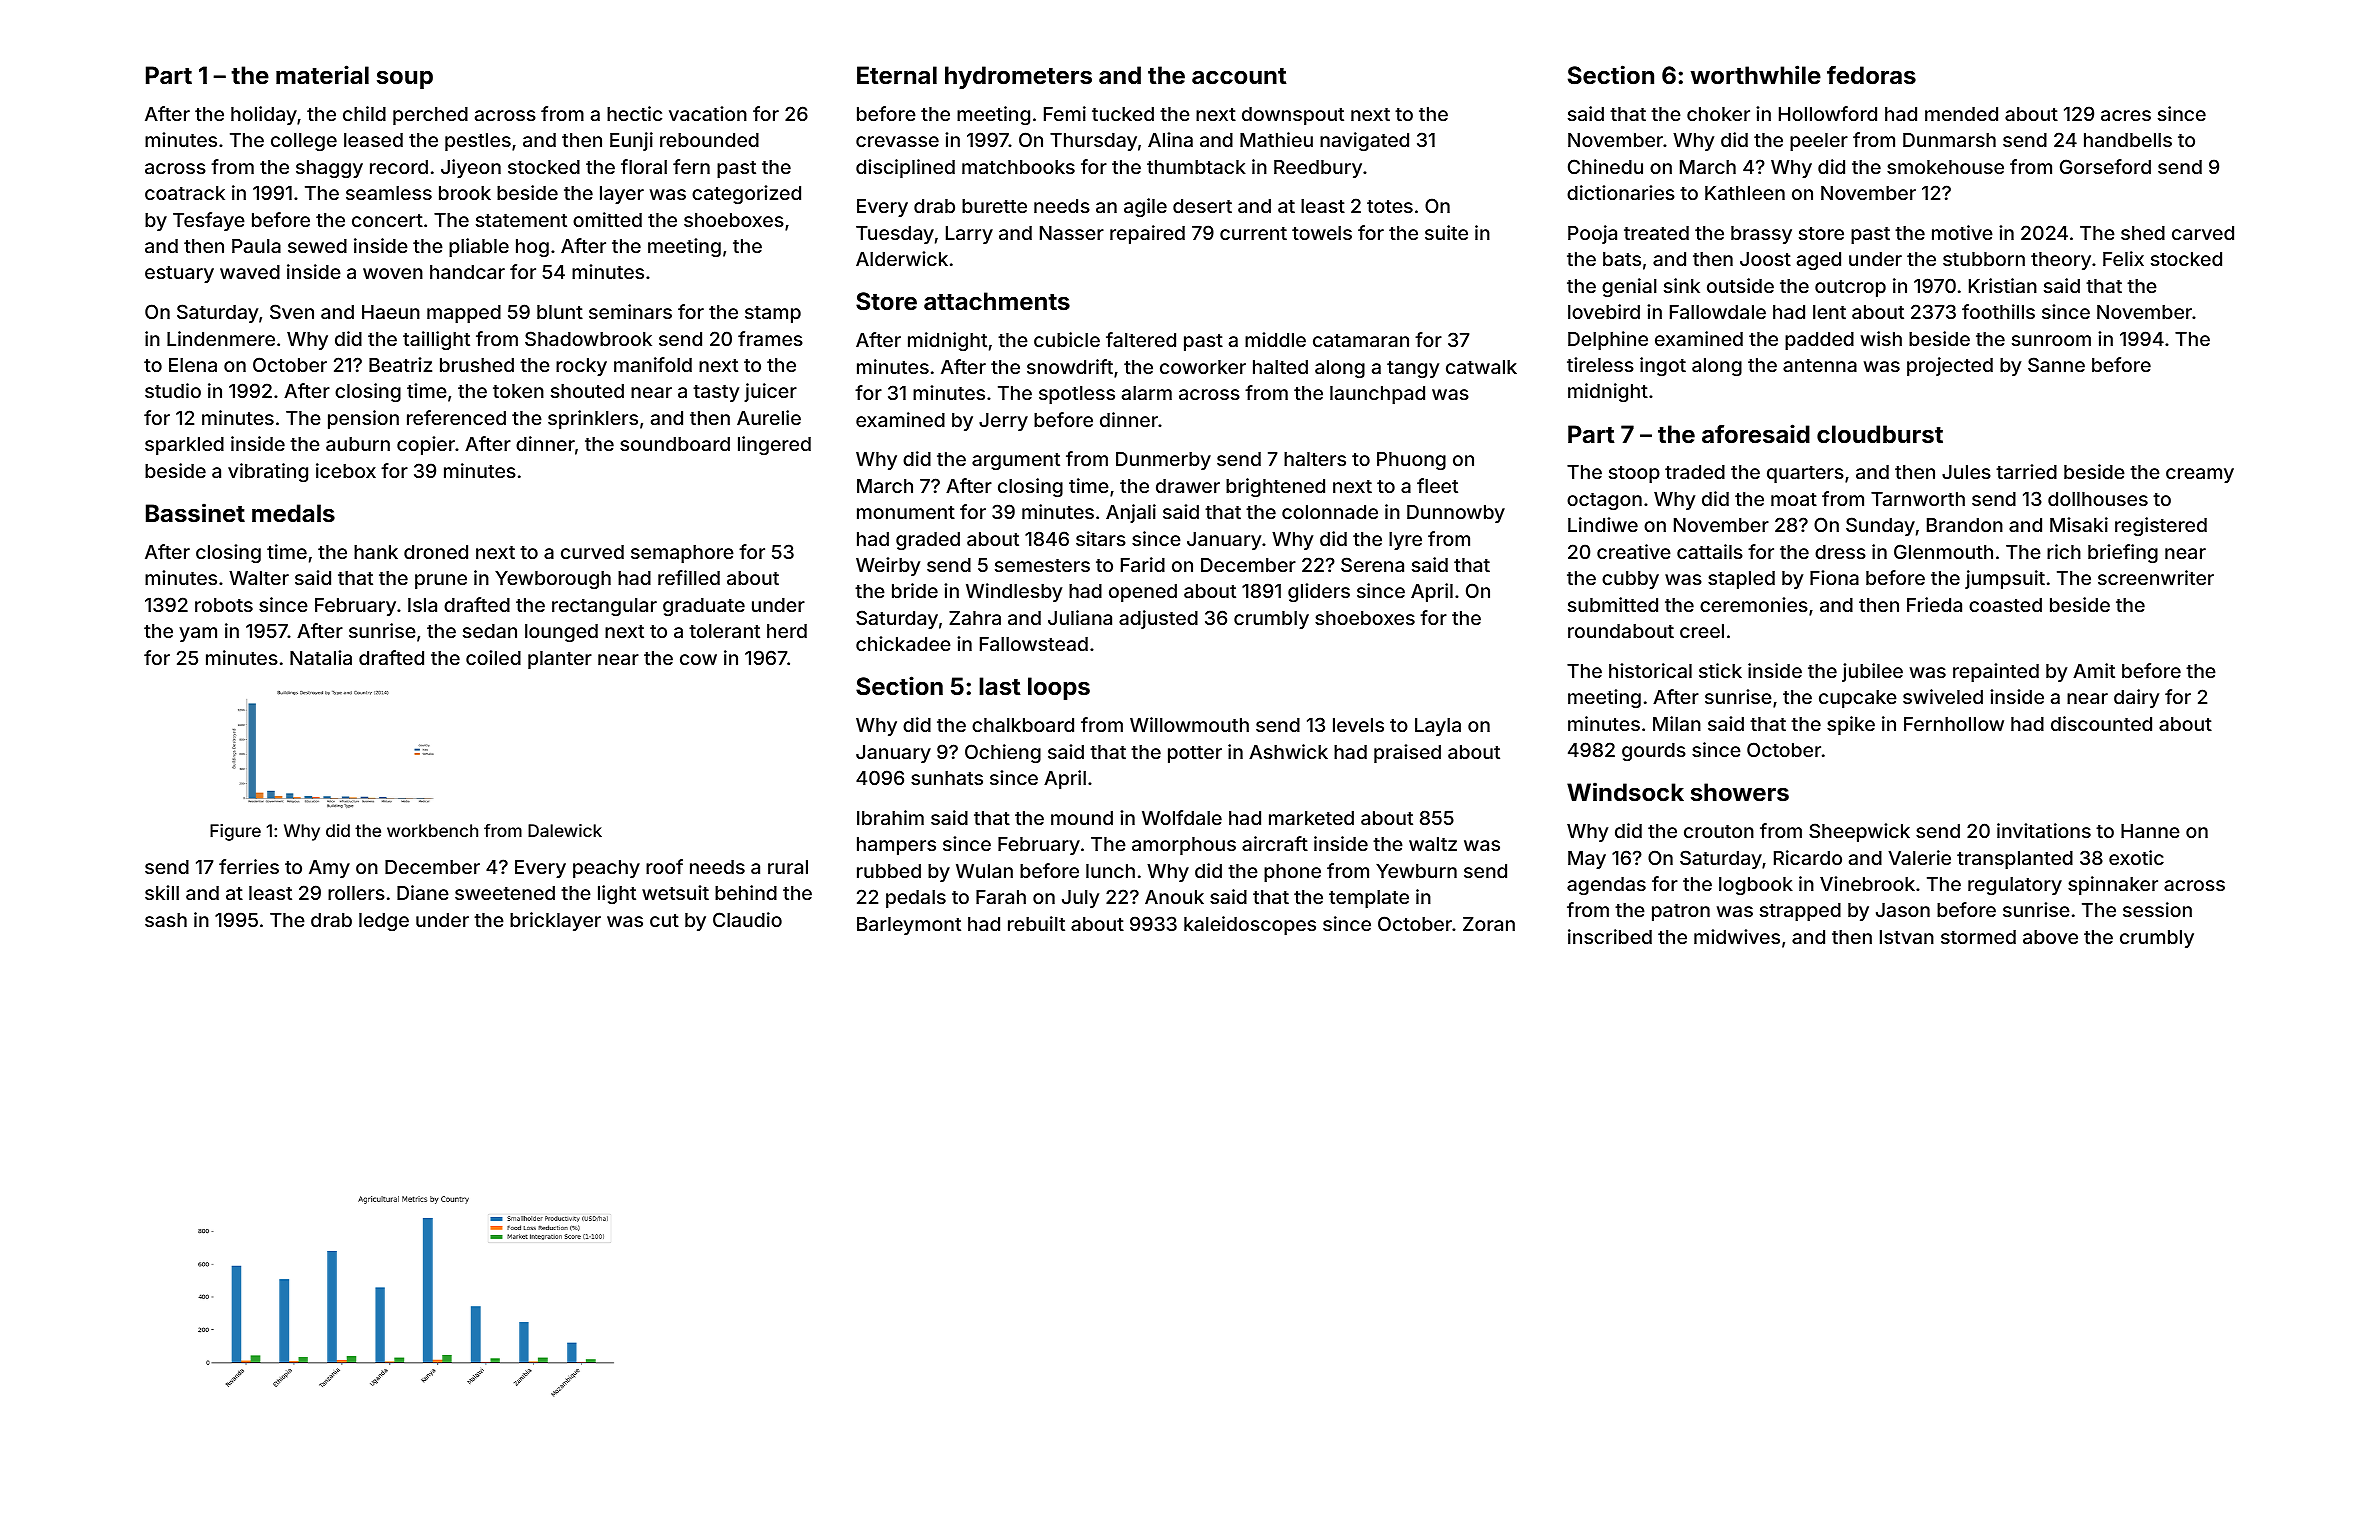 This page has height=1540, width=2380. Describe the element at coordinates (405, 80) in the page. I see `soup` at that location.
